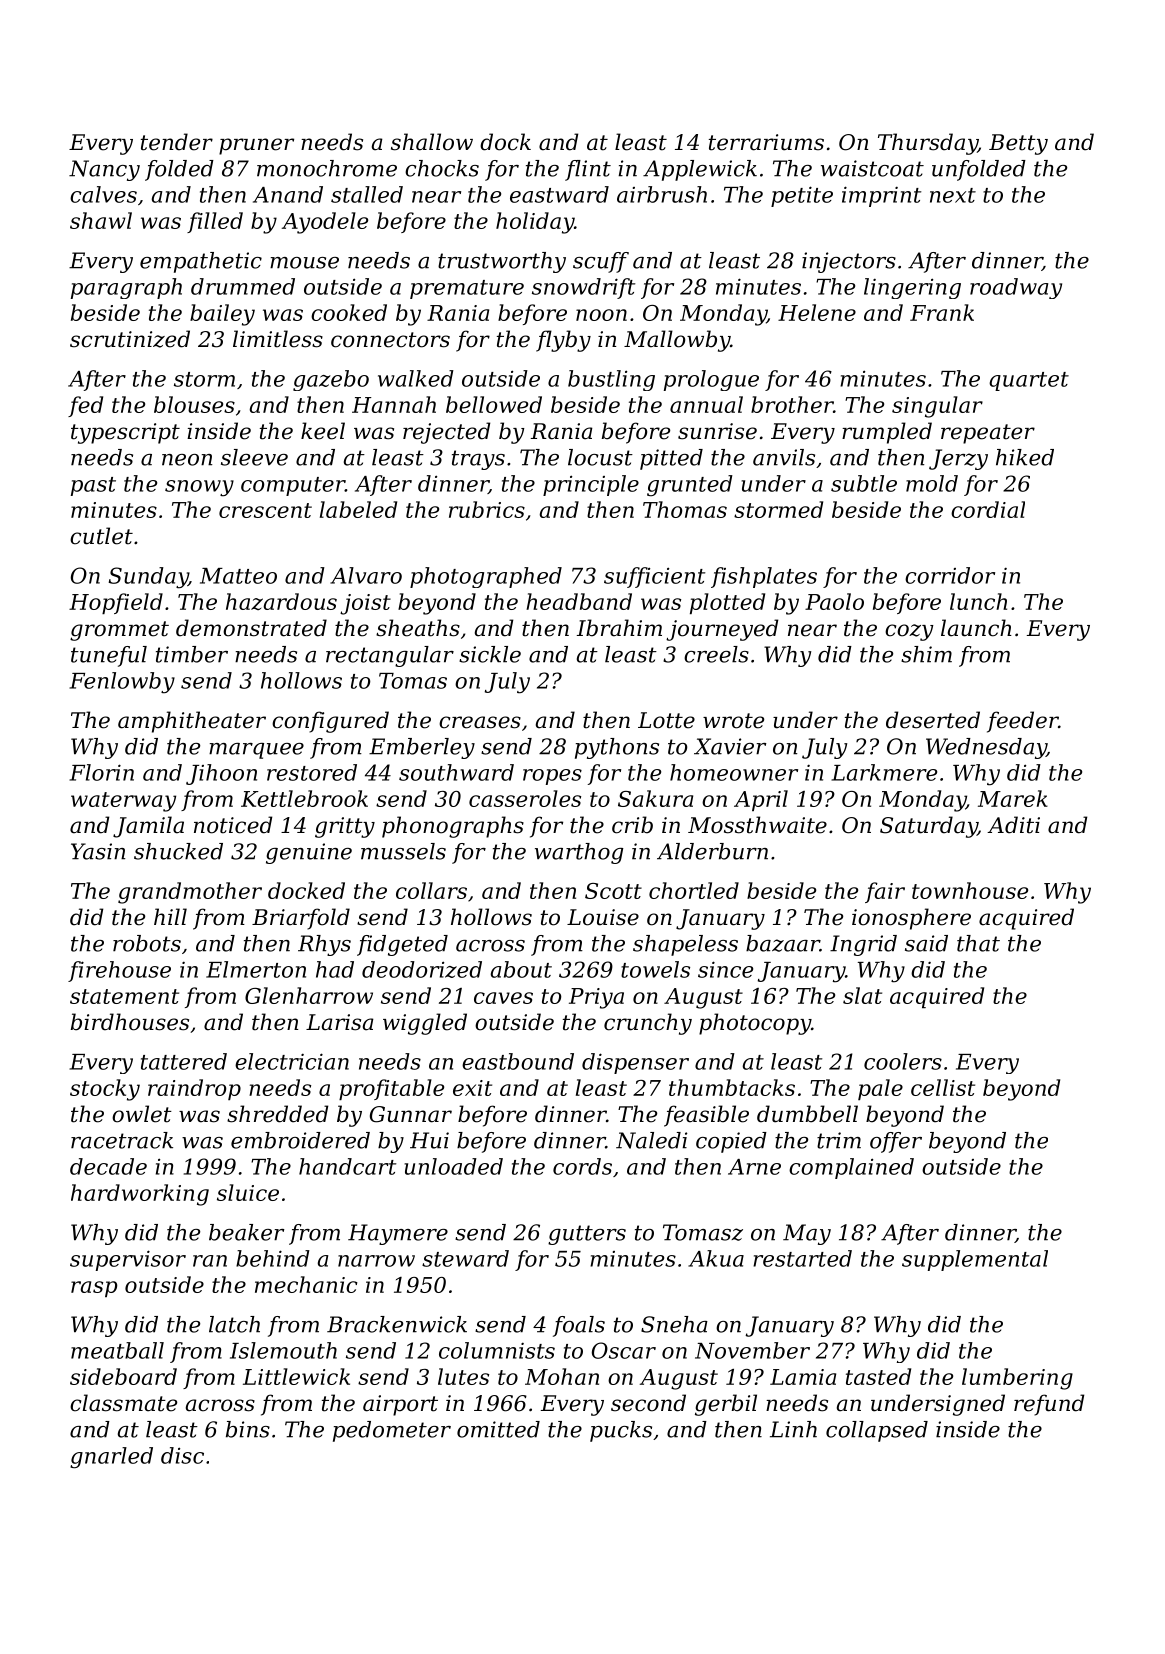 Image resolution: width=1165 pixels, height=1654 pixels. I want to click on roadway, so click(1016, 288).
